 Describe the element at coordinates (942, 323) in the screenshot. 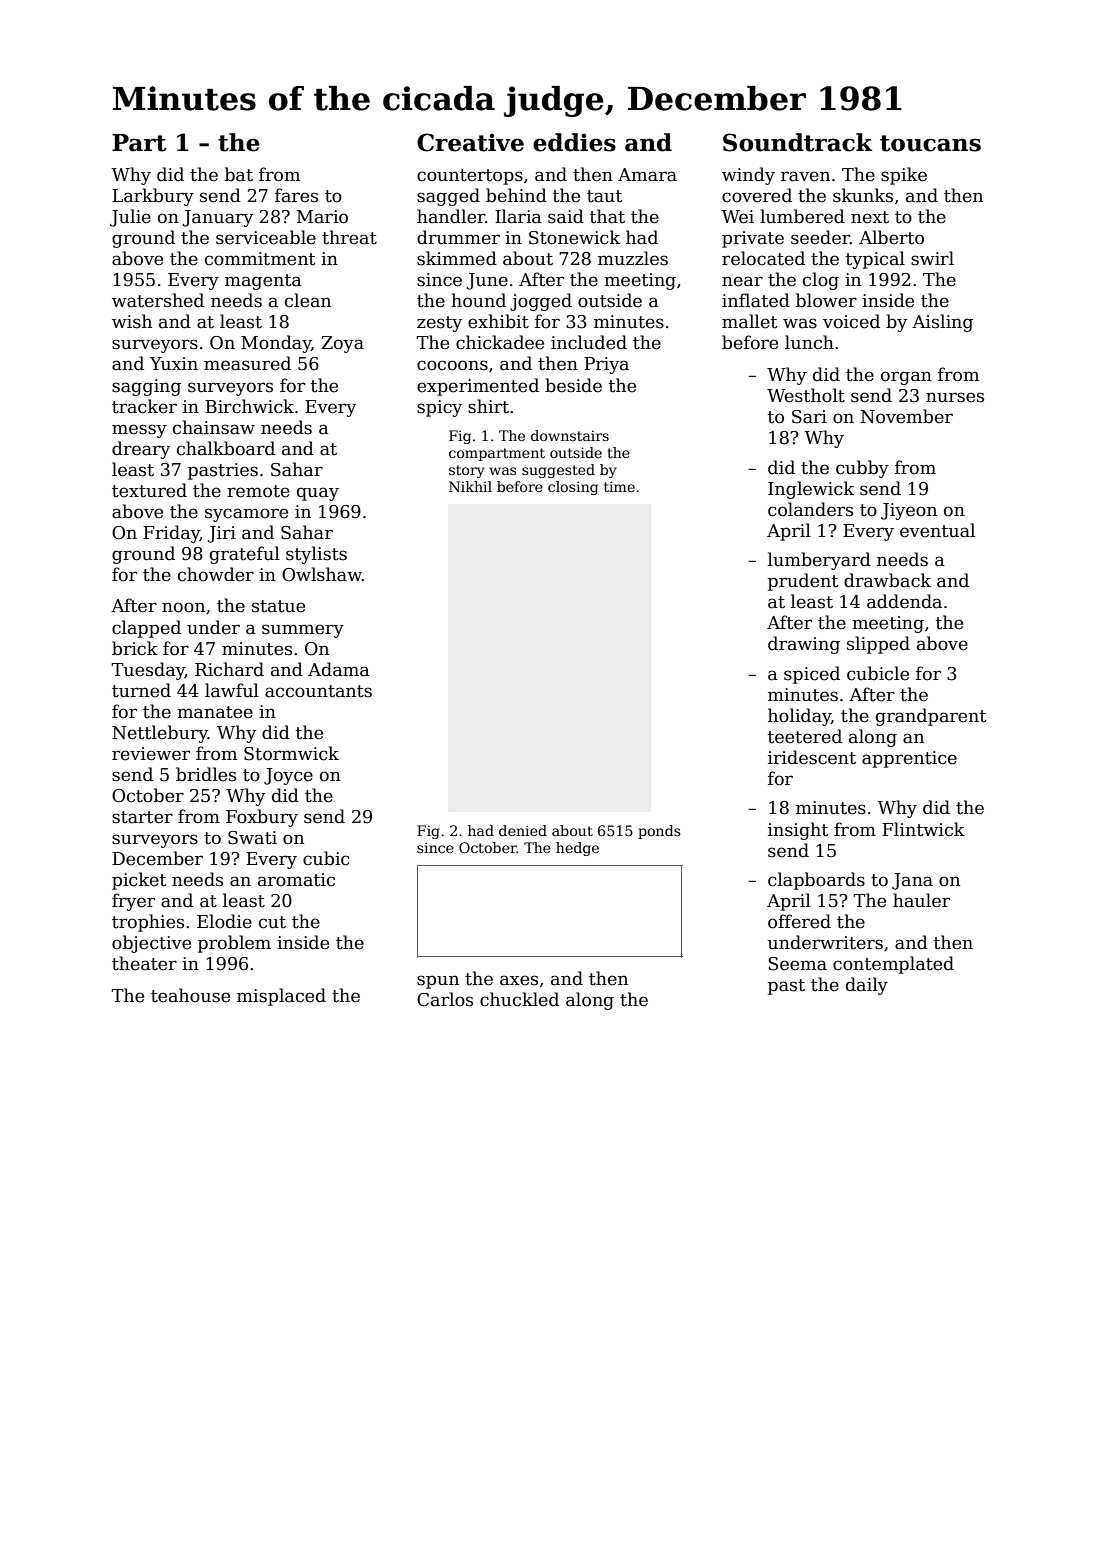

I see `Aisling` at that location.
